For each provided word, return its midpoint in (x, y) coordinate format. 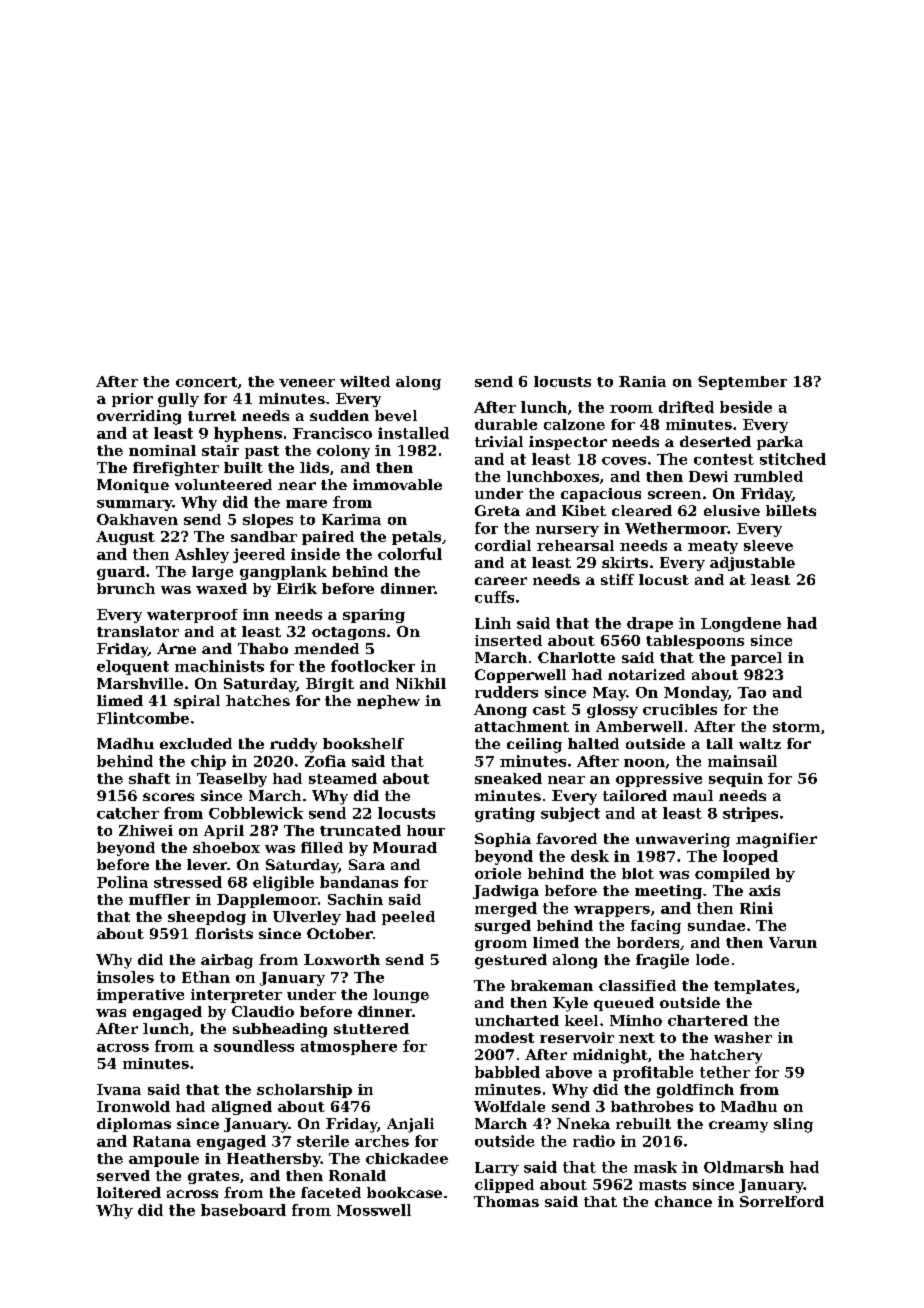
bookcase (404, 1192)
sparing (374, 616)
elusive (732, 510)
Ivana (119, 1089)
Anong (500, 711)
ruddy (293, 745)
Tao (752, 692)
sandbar (264, 536)
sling (793, 1125)
